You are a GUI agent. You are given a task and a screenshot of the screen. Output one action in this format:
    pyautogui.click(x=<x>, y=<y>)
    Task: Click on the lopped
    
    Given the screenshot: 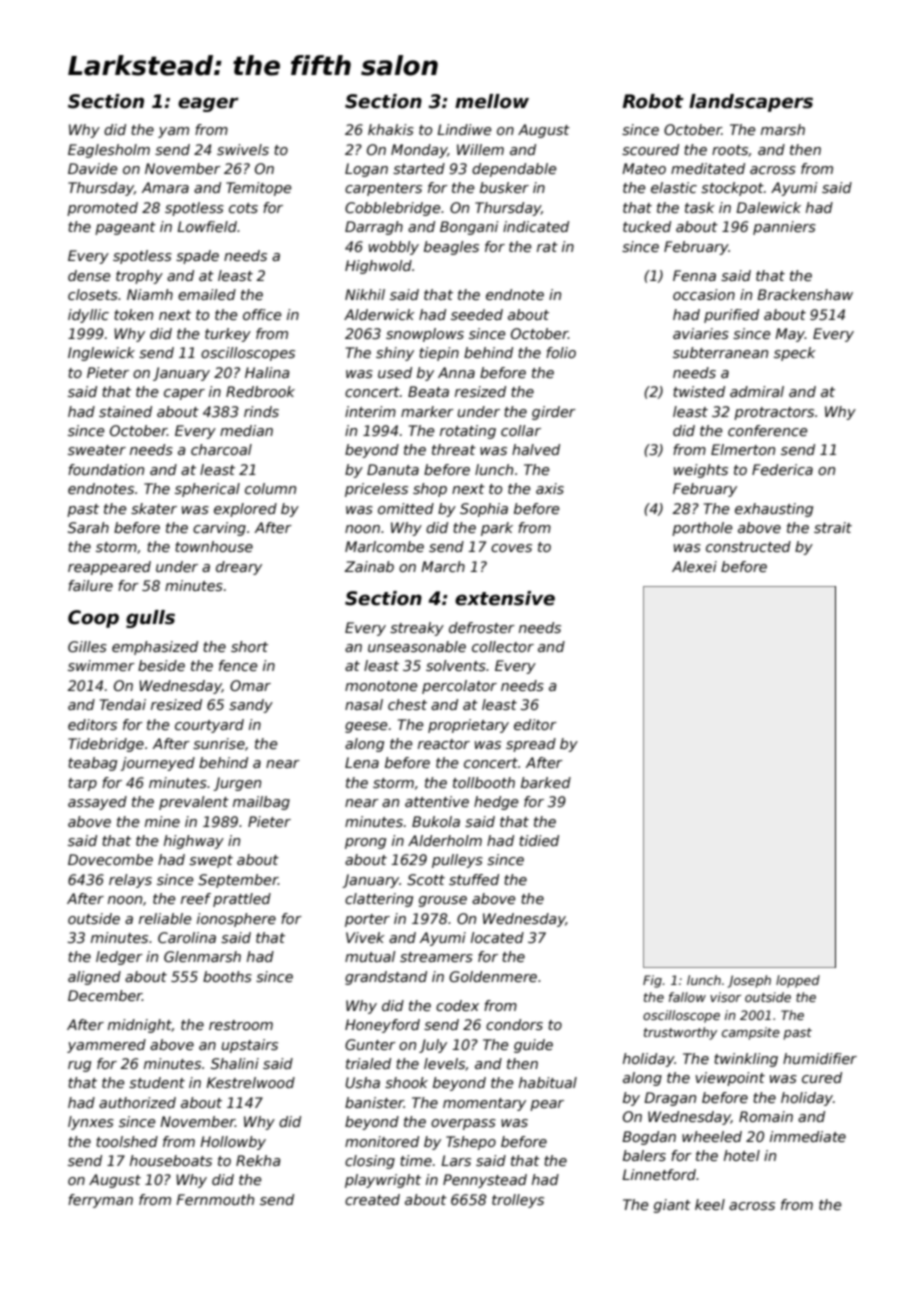 What is the action you would take?
    pyautogui.click(x=798, y=981)
